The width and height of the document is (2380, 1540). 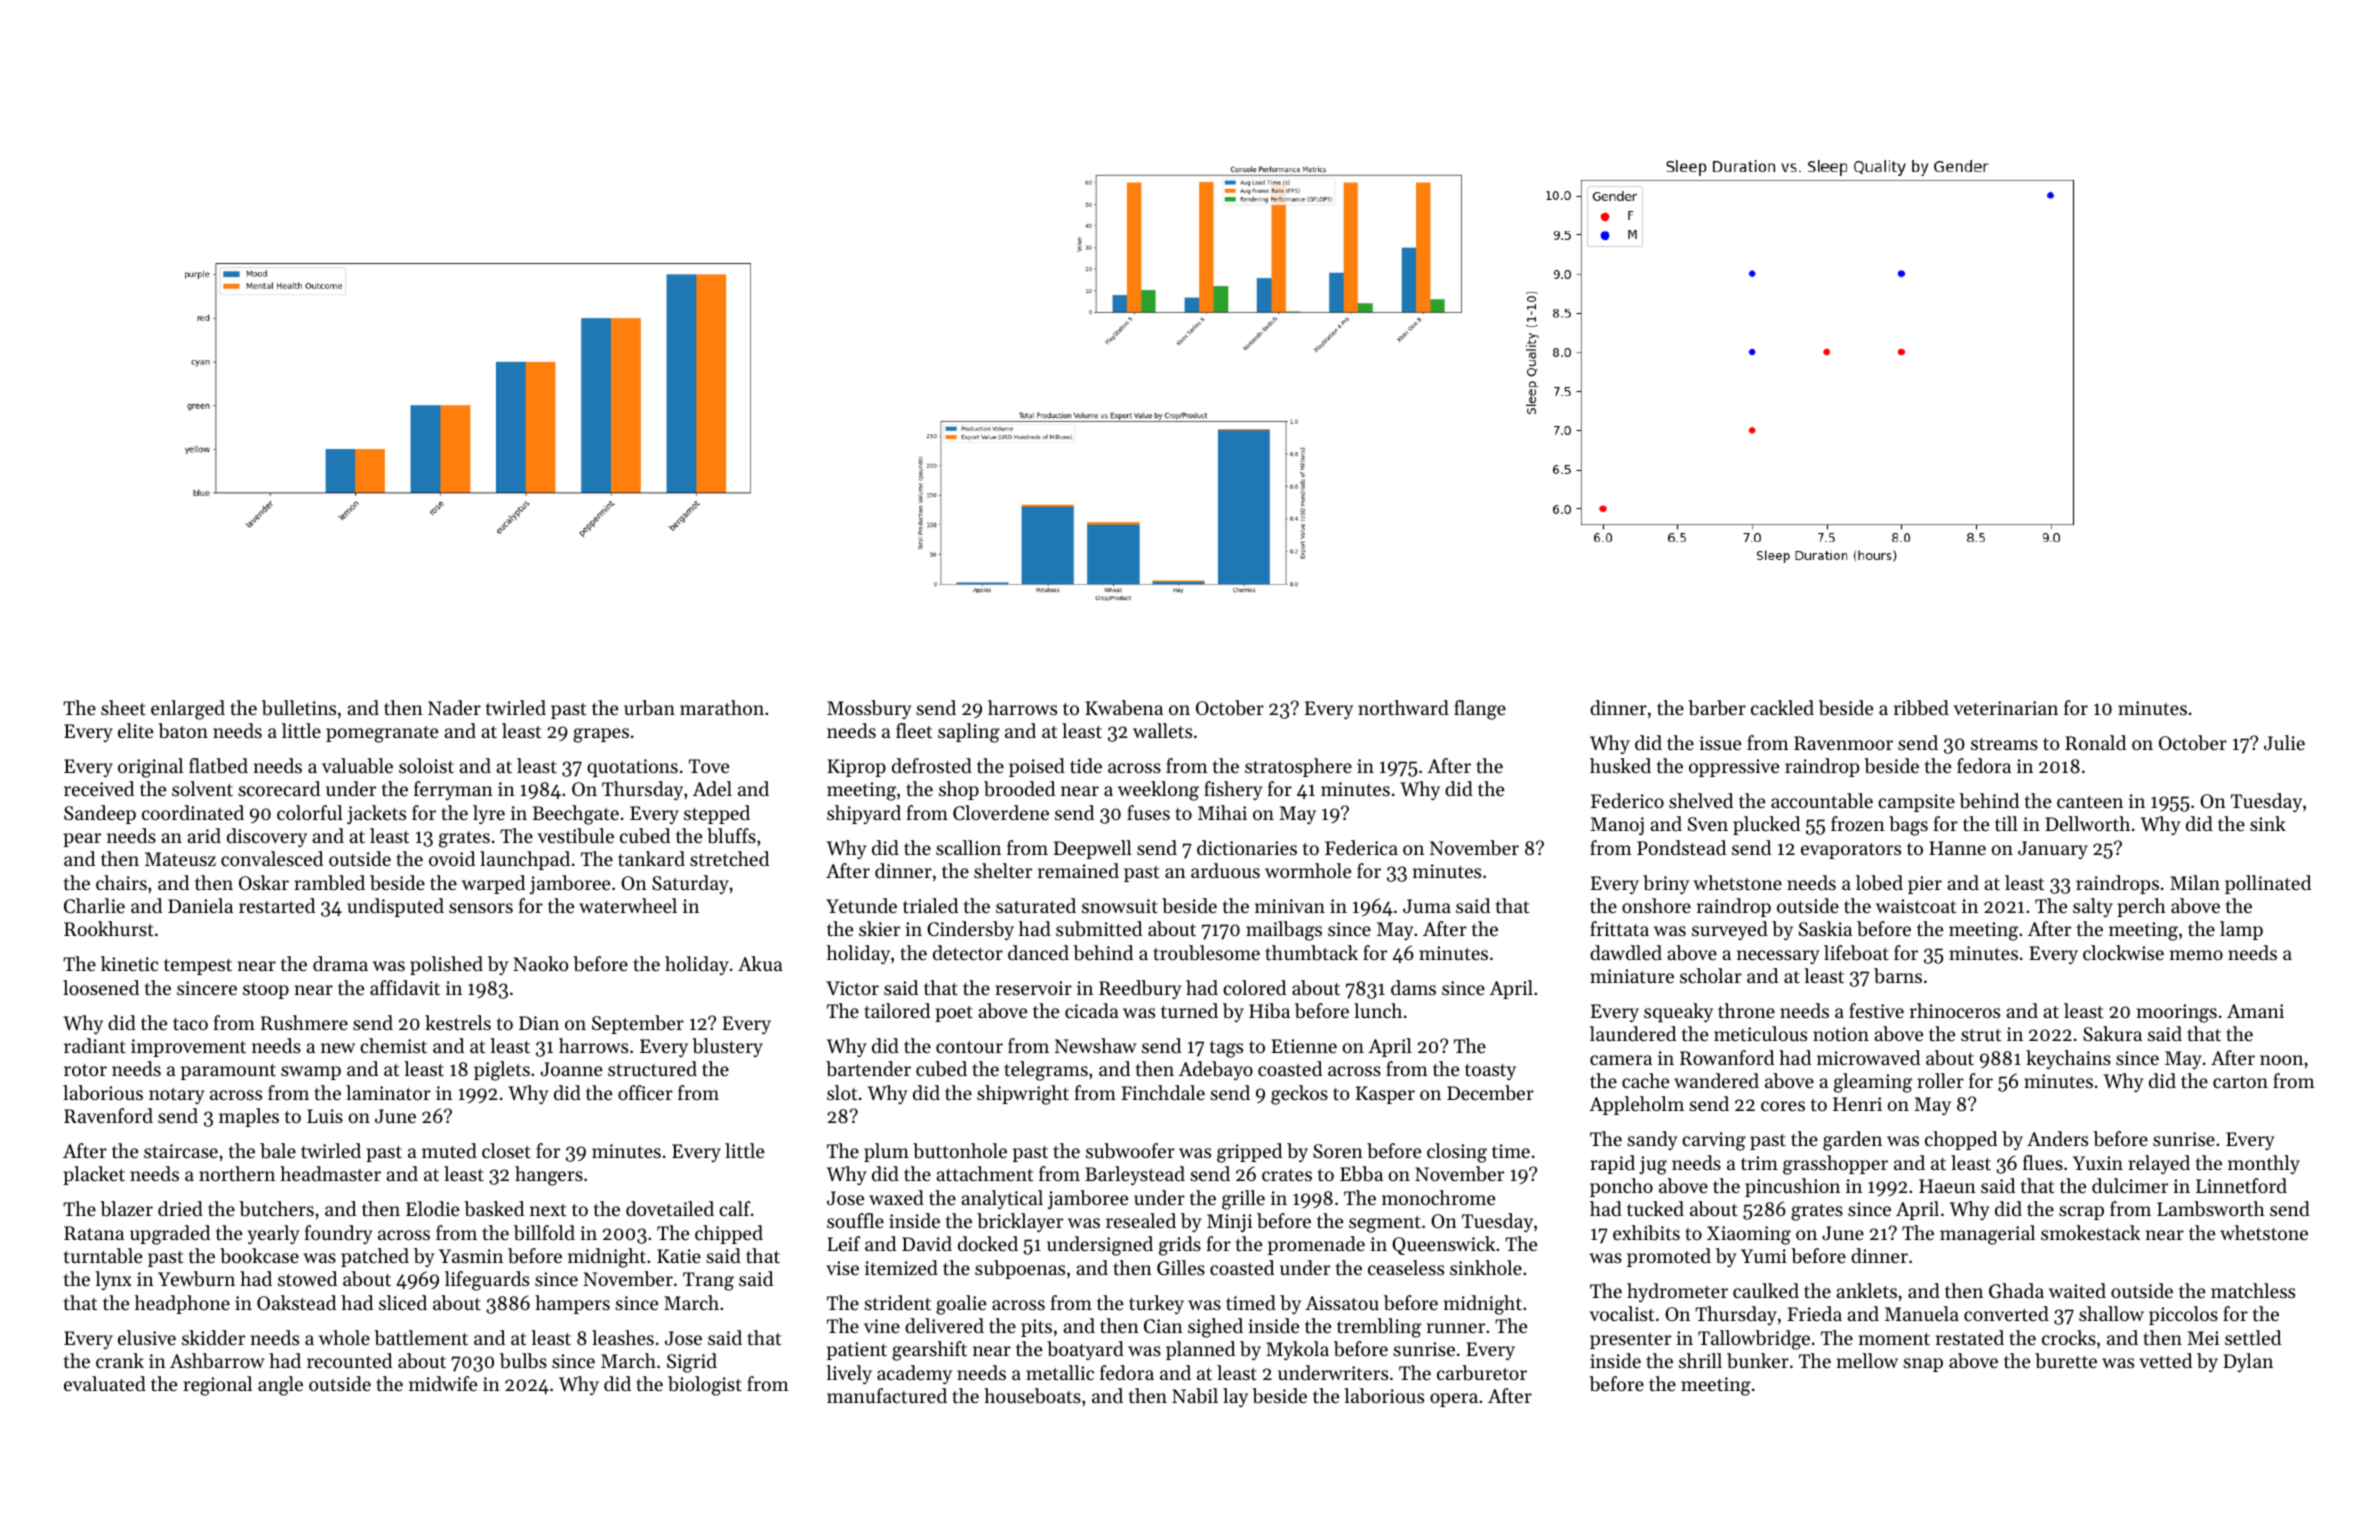 I want to click on waistcoat, so click(x=1916, y=906).
